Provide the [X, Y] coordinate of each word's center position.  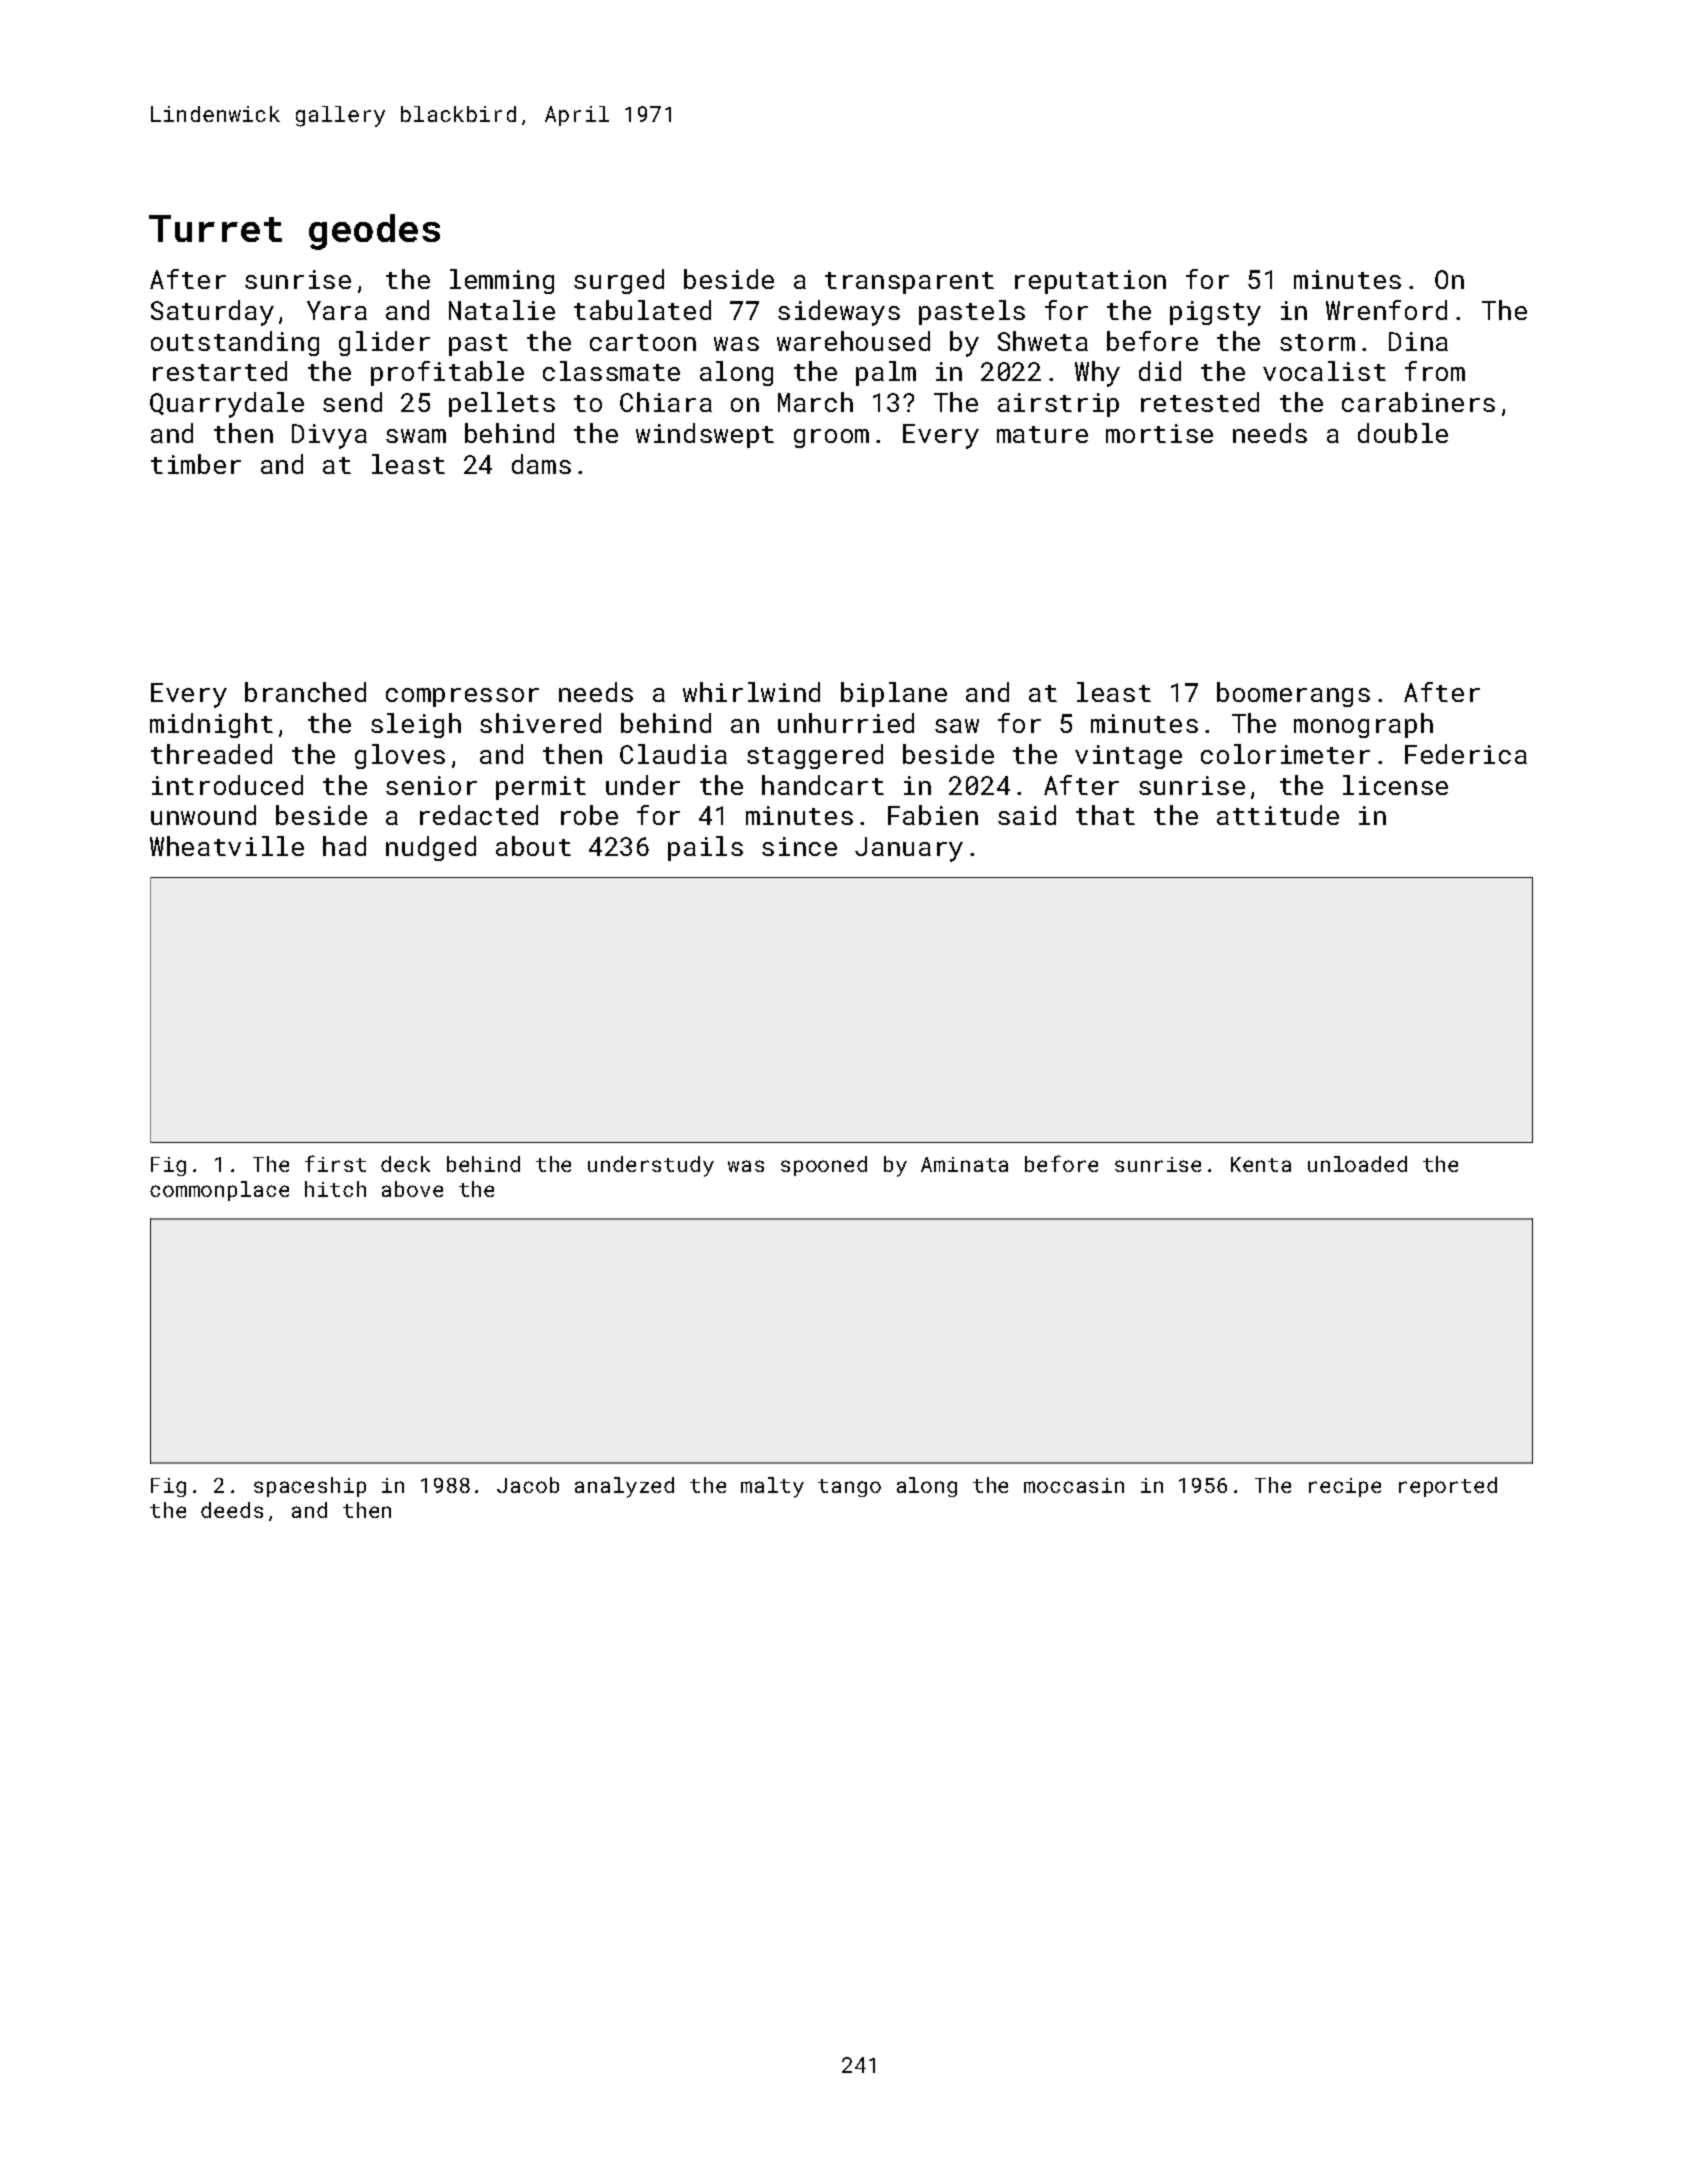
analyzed [624, 1487]
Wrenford [1386, 310]
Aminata [964, 1164]
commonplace [219, 1191]
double [1403, 433]
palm [886, 373]
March [815, 402]
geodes [374, 232]
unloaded [1357, 1164]
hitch [335, 1189]
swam [416, 436]
